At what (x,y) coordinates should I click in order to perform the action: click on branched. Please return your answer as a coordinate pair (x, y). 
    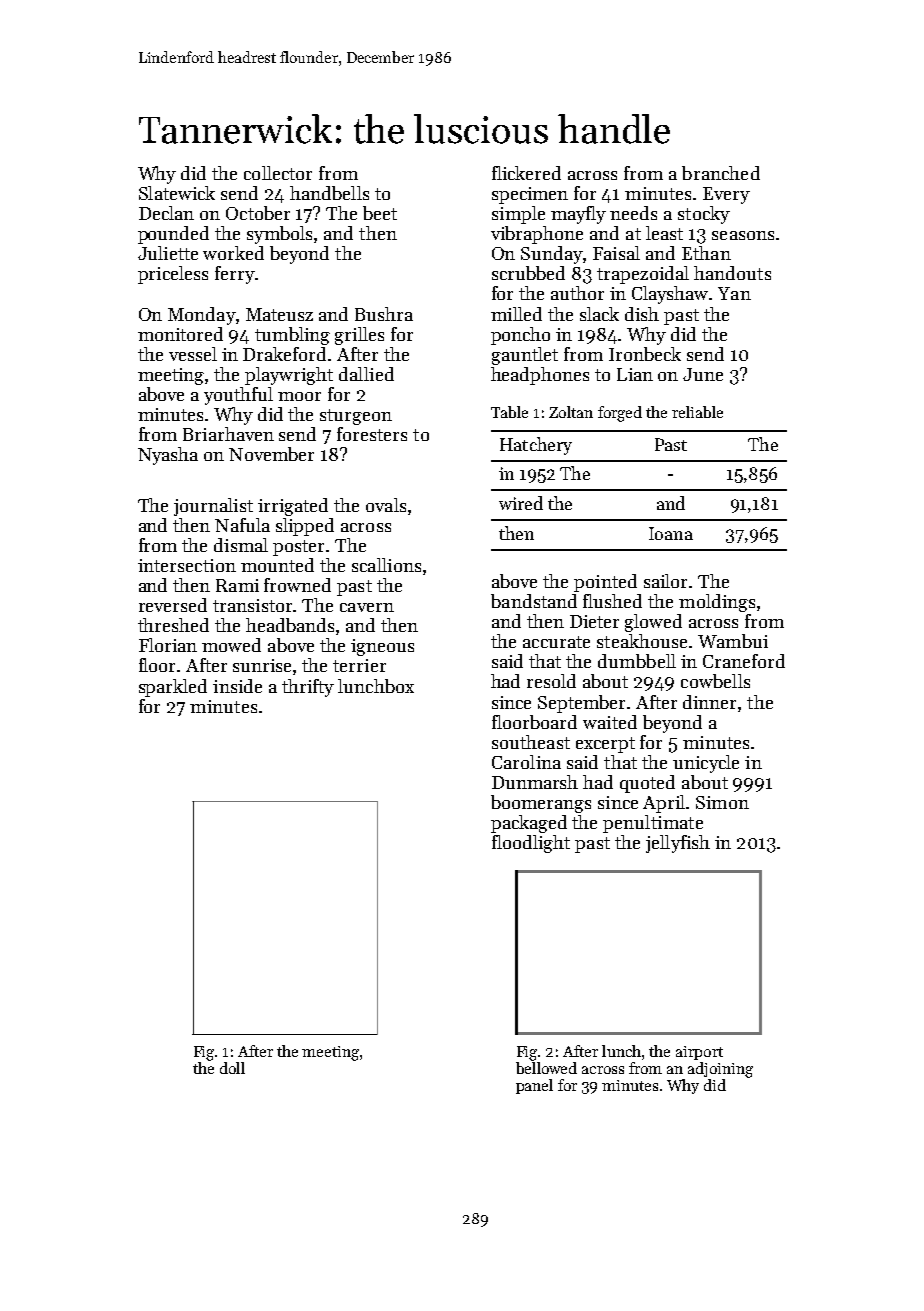
    Looking at the image, I should click on (721, 173).
